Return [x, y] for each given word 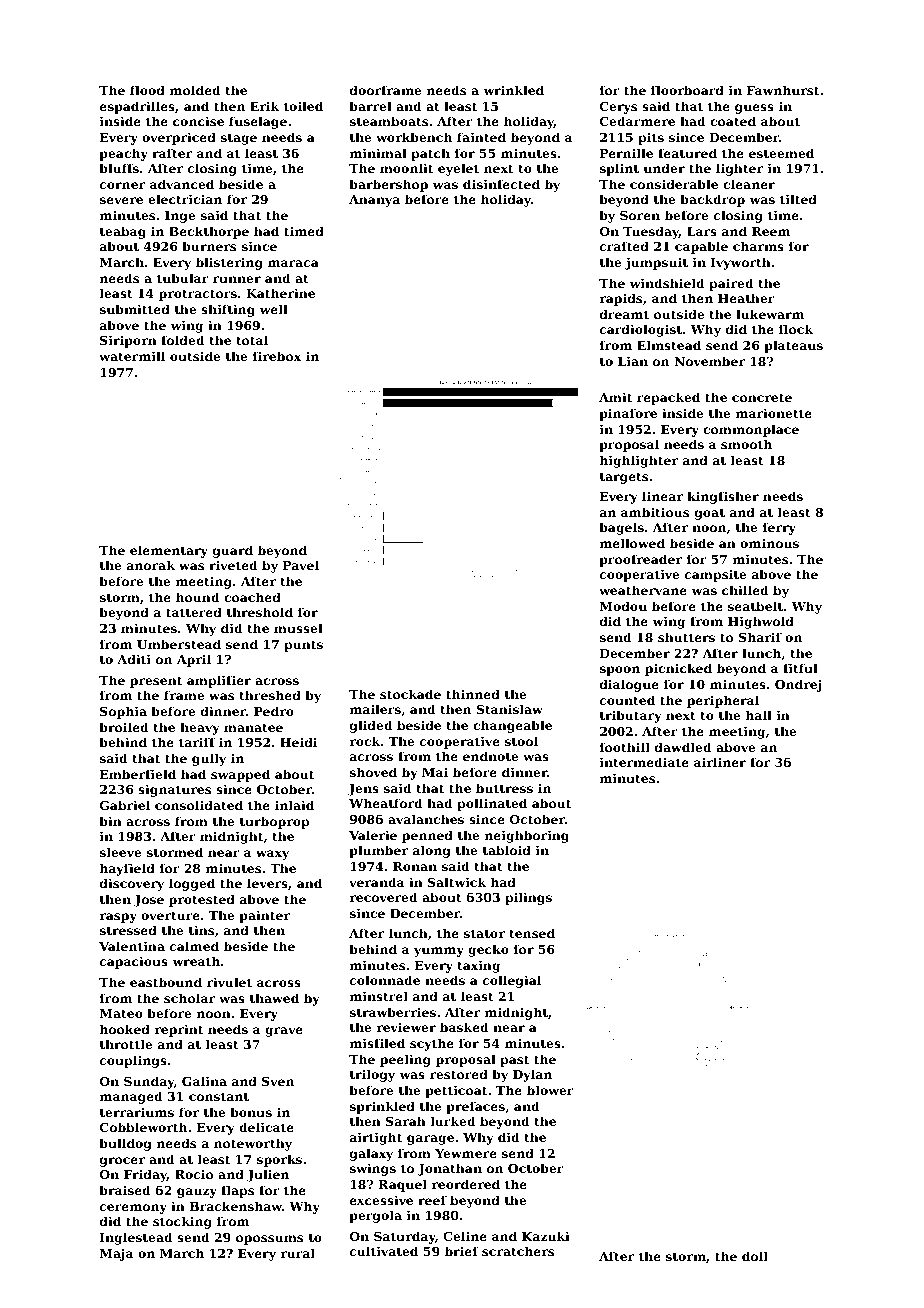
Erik [264, 106]
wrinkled [513, 90]
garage [430, 1140]
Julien [268, 1175]
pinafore [628, 414]
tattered [194, 612]
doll [755, 1256]
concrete [762, 397]
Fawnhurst [783, 90]
